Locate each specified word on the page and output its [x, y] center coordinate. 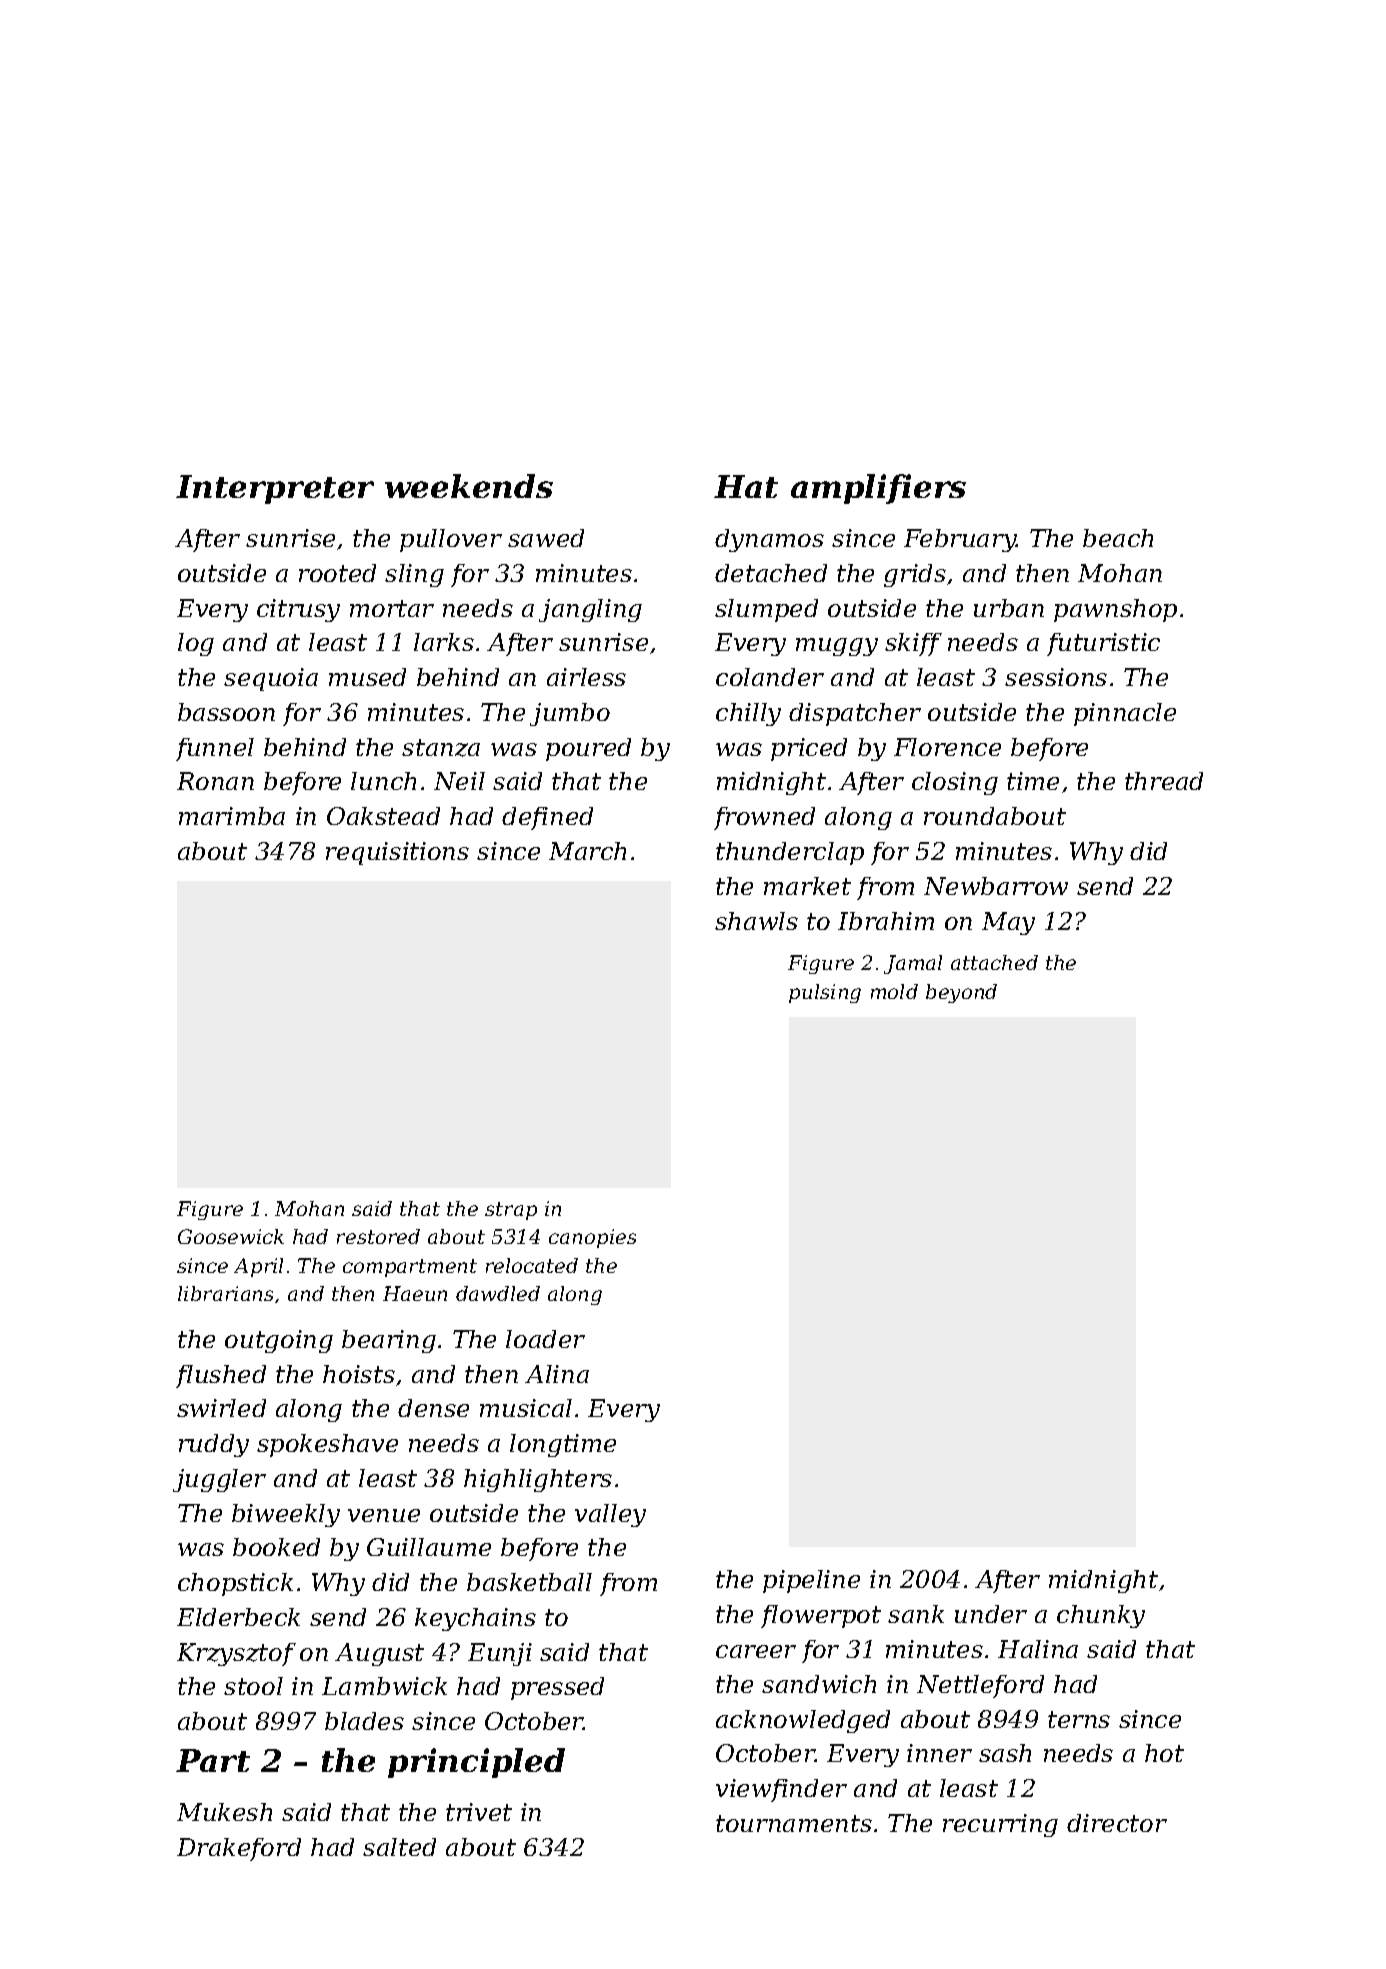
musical [526, 1408]
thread [1164, 781]
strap [511, 1211]
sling [414, 575]
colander [770, 677]
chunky [1101, 1616]
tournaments [794, 1823]
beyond [961, 993]
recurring [1000, 1825]
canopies [592, 1238]
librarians [225, 1293]
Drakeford [239, 1849]
